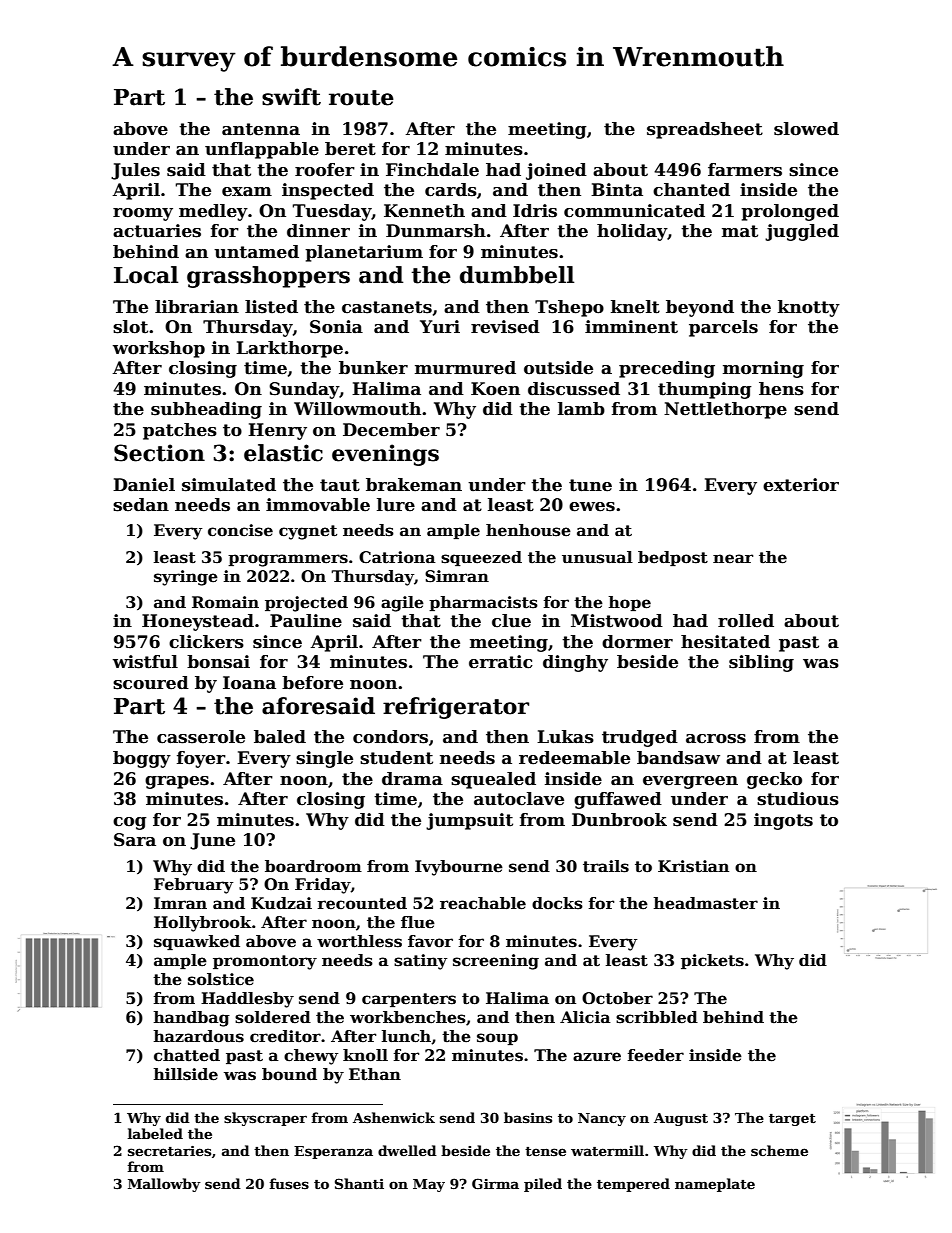 This screenshot has height=1233, width=952. What do you see at coordinates (311, 1057) in the screenshot?
I see `chewy` at bounding box center [311, 1057].
